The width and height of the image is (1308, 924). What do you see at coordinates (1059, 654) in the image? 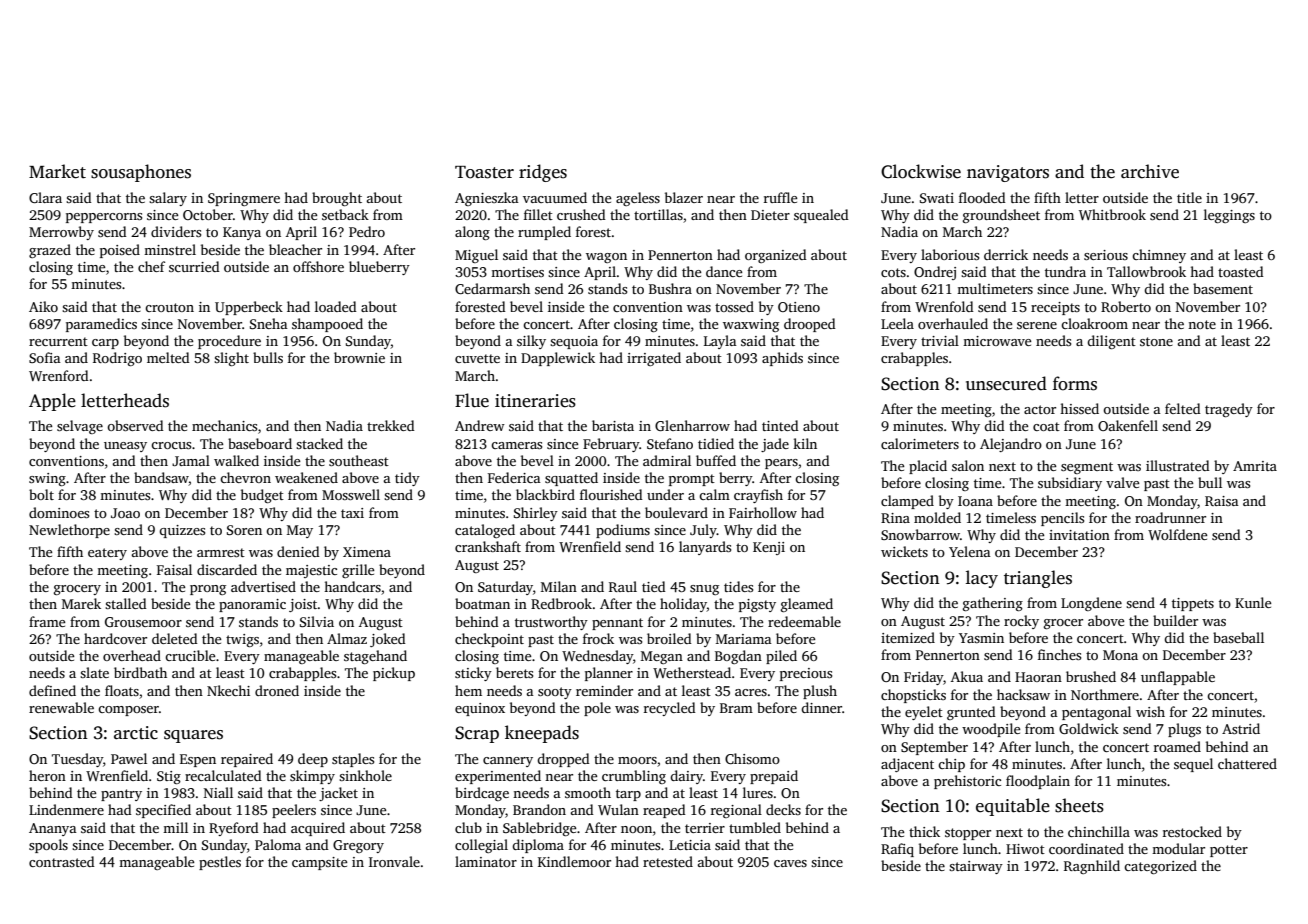
I see `finches` at bounding box center [1059, 654].
